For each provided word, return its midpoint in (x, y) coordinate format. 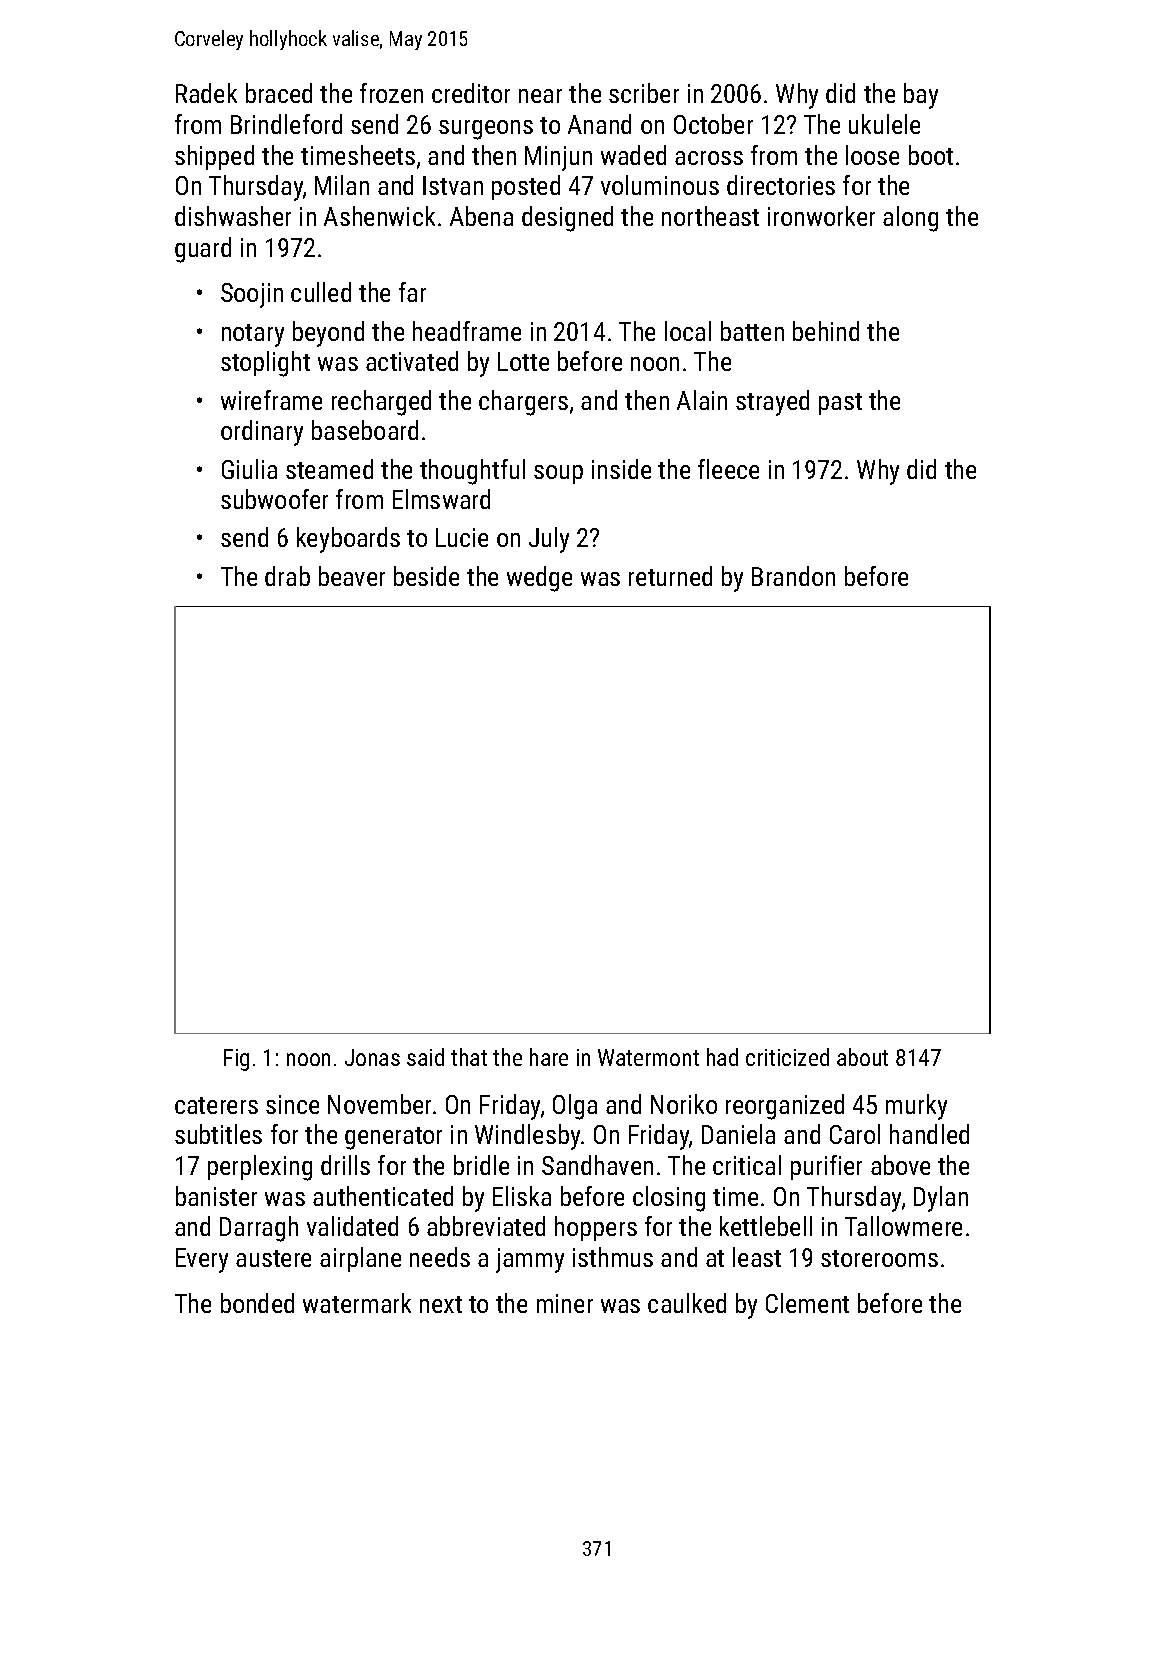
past (840, 404)
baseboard (365, 430)
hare (549, 1057)
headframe (467, 331)
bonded (257, 1303)
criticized (787, 1057)
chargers (523, 403)
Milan (342, 185)
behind (826, 331)
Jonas (372, 1057)
